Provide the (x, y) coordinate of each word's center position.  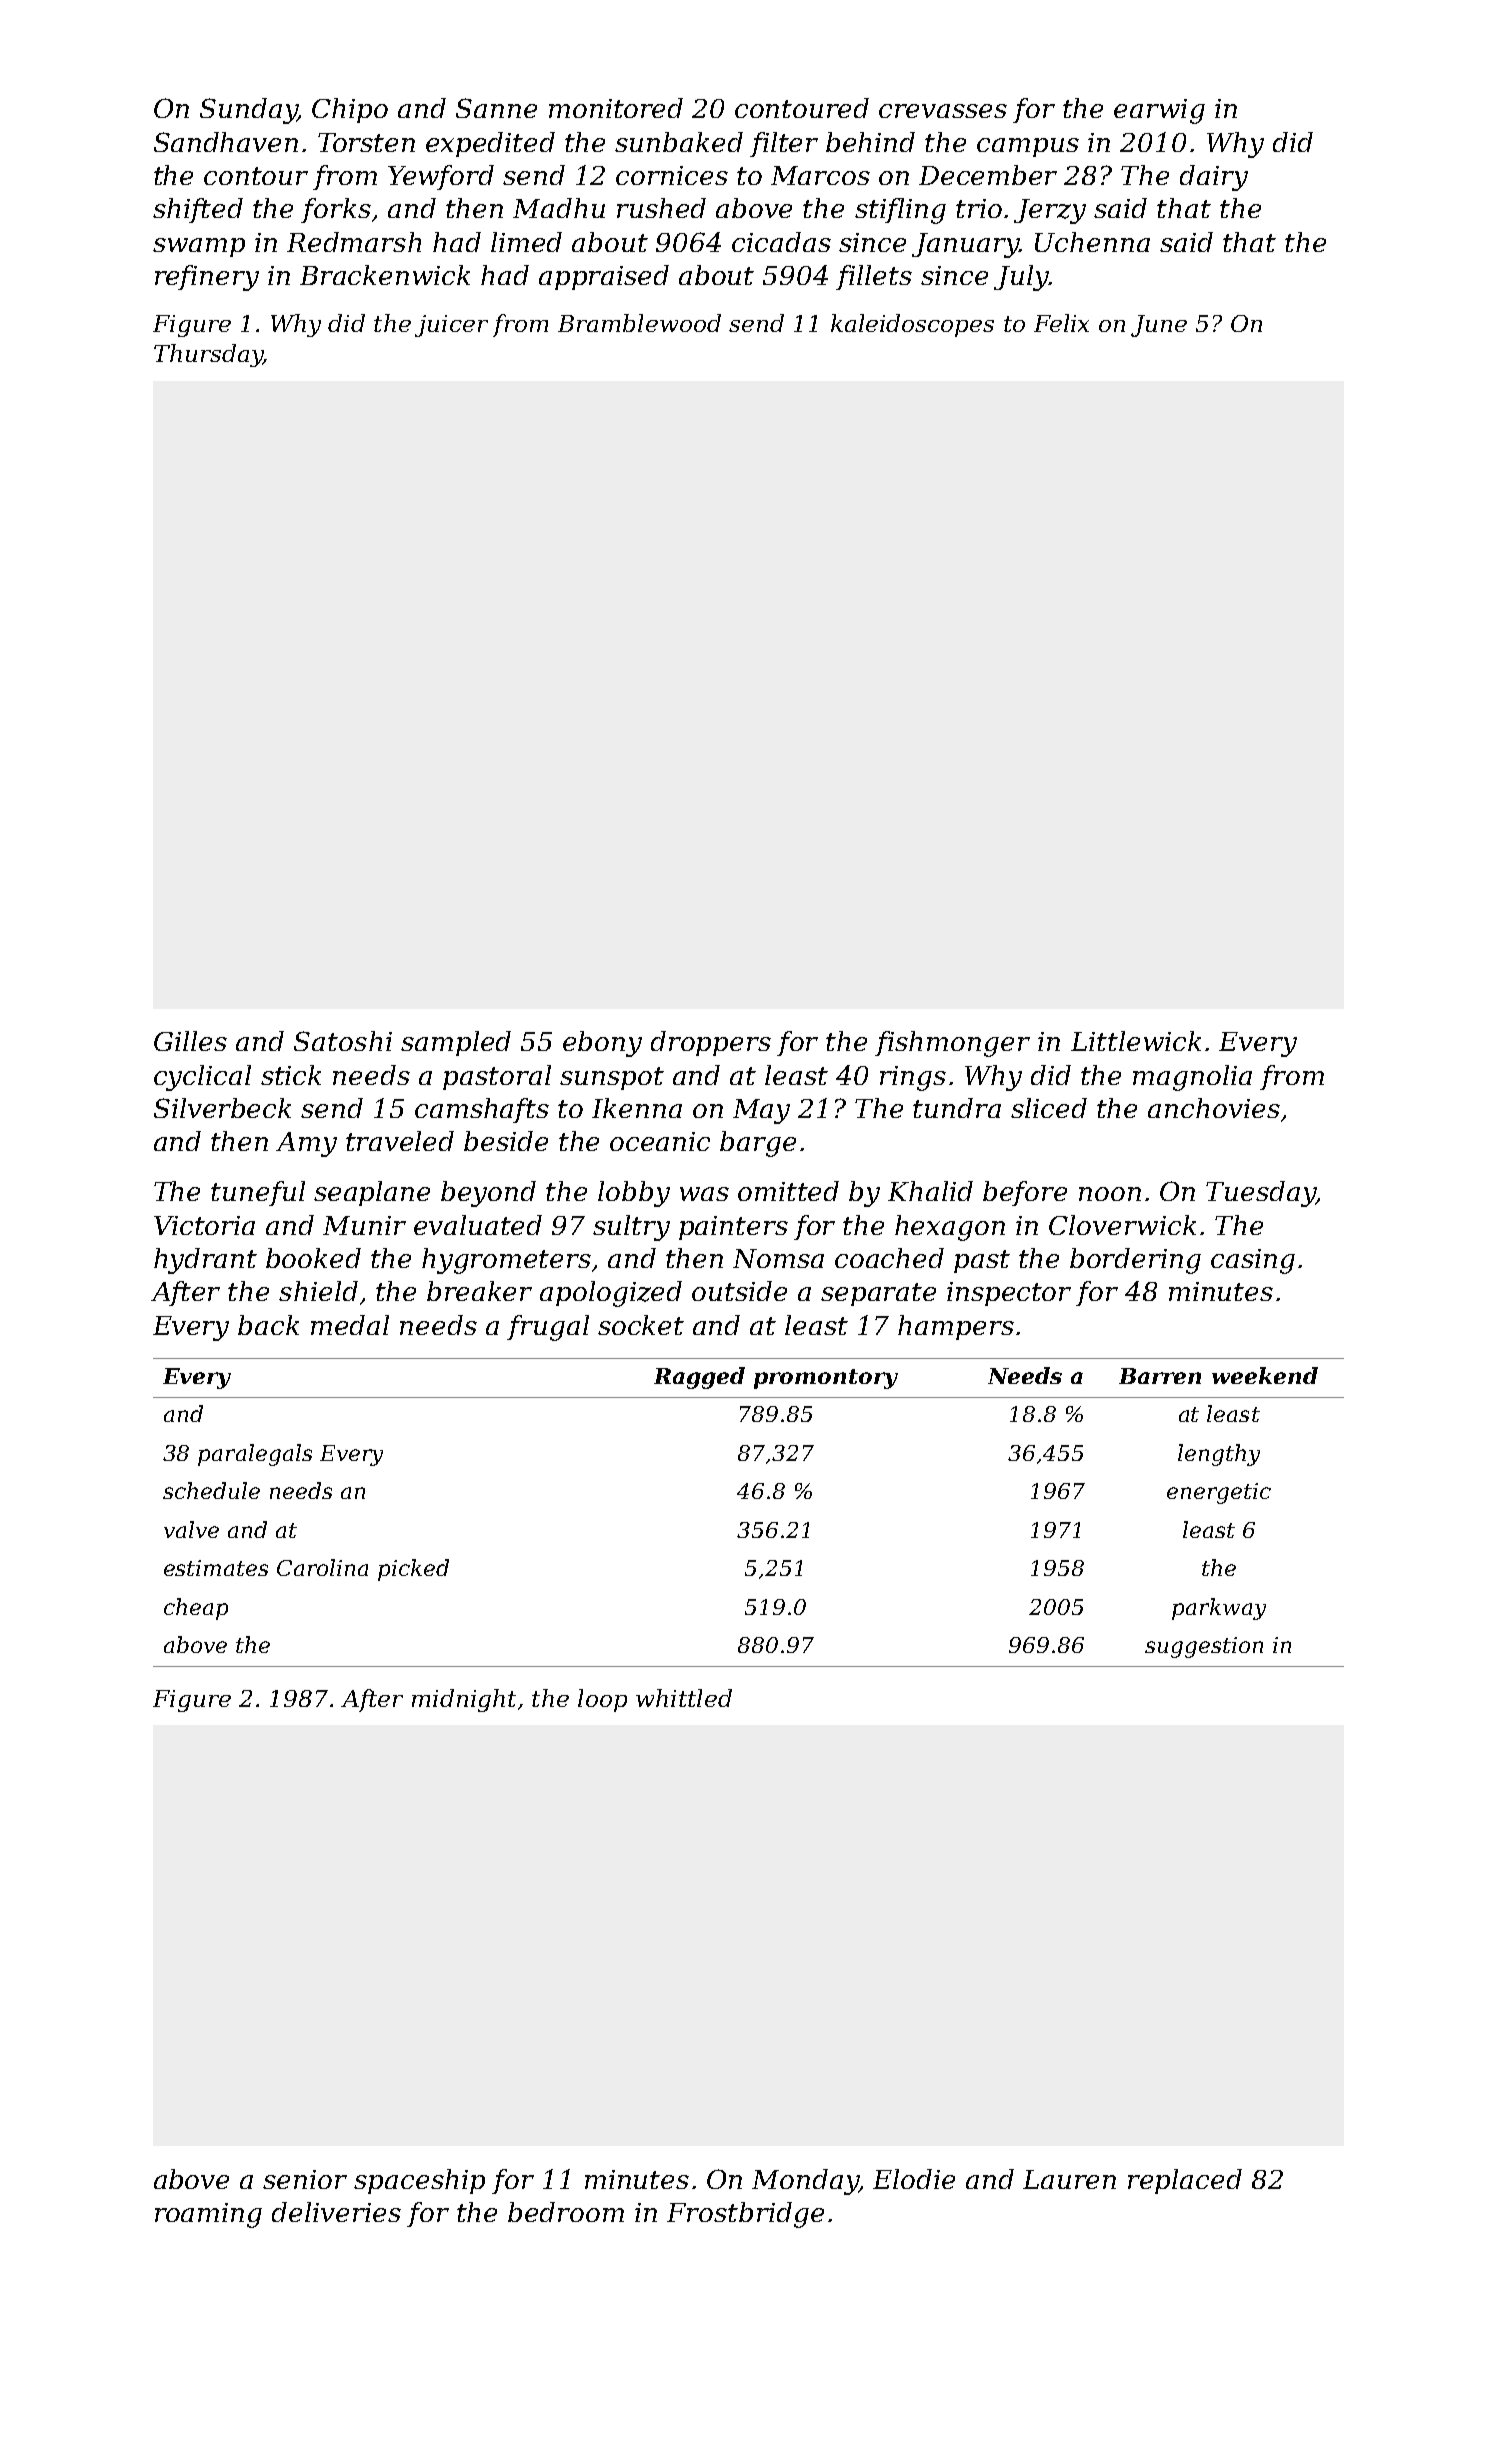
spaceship (419, 2181)
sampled (456, 1043)
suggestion (1204, 1647)
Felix (1061, 323)
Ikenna (637, 1108)
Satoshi (343, 1041)
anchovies (1214, 1108)
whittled (684, 1698)
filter (784, 144)
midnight (464, 1700)
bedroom (566, 2212)
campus (1028, 147)
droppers (711, 1043)
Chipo (350, 110)
